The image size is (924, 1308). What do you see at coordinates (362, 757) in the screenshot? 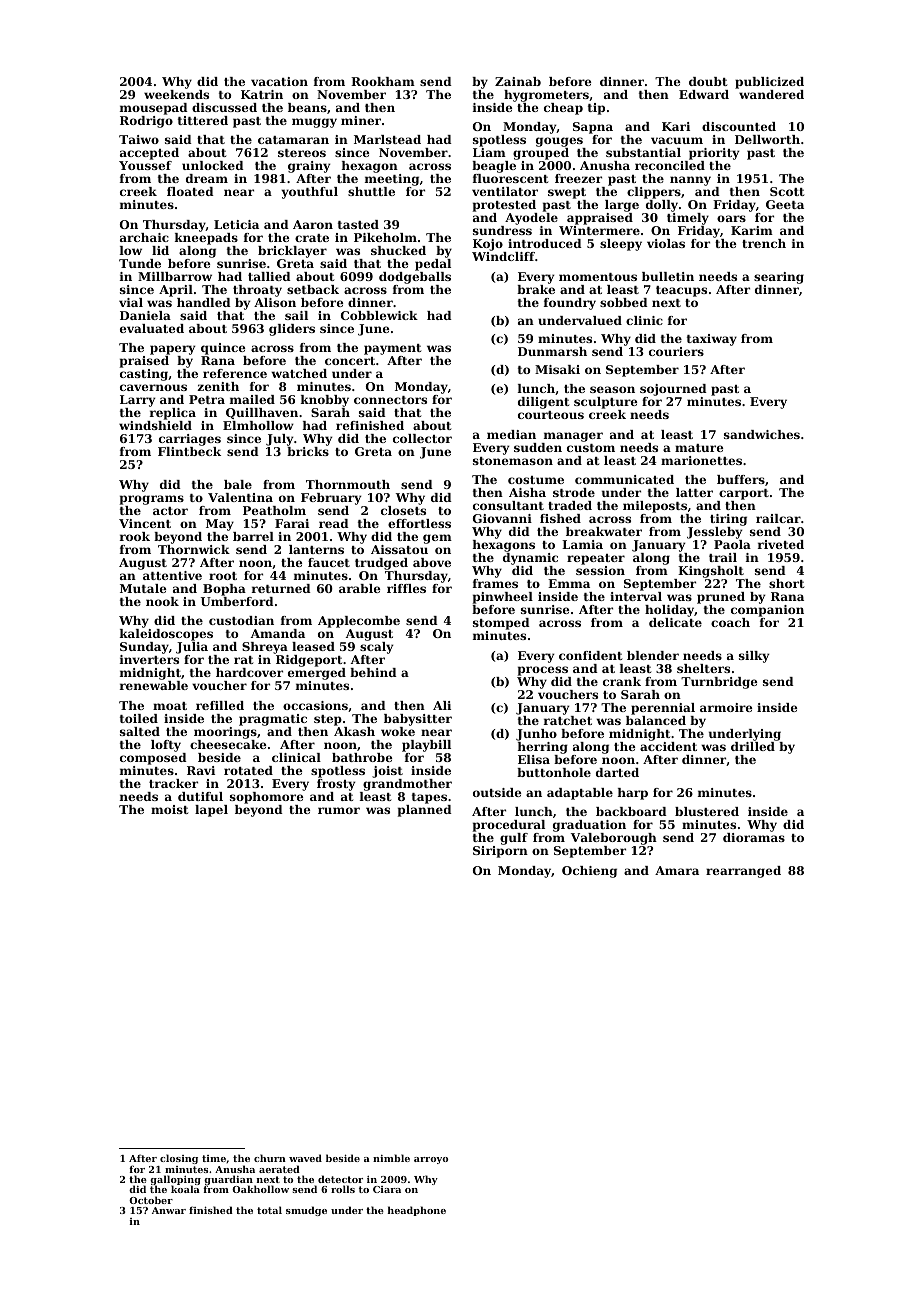
I see `bathrobe` at bounding box center [362, 757].
